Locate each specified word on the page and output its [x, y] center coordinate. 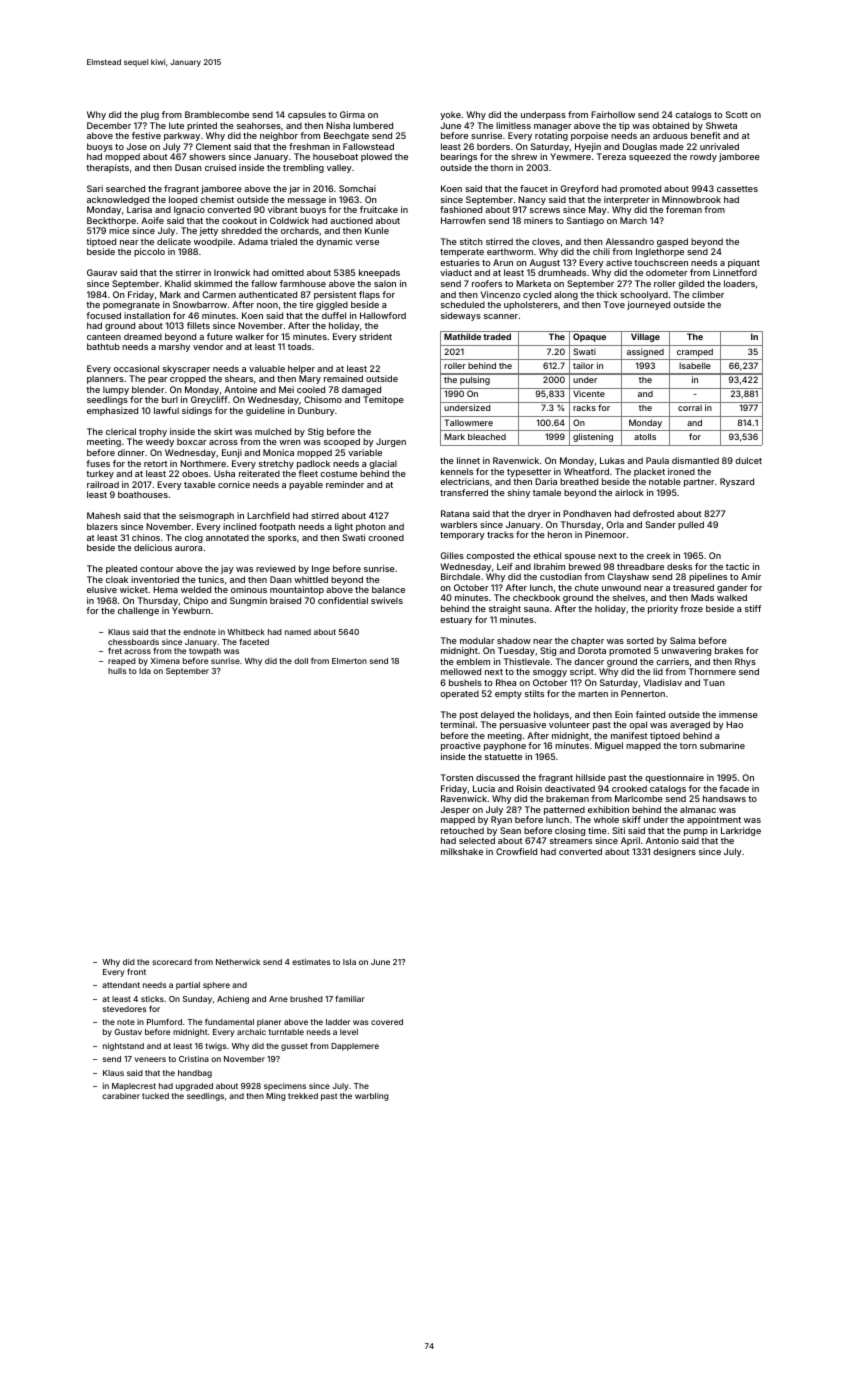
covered [387, 1022]
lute [176, 125]
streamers [571, 841]
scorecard [172, 962]
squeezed [650, 157]
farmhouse [303, 283]
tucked [155, 1096]
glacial [383, 464]
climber [708, 294]
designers [674, 852]
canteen [104, 337]
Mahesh [104, 515]
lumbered [373, 125]
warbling [372, 1097]
